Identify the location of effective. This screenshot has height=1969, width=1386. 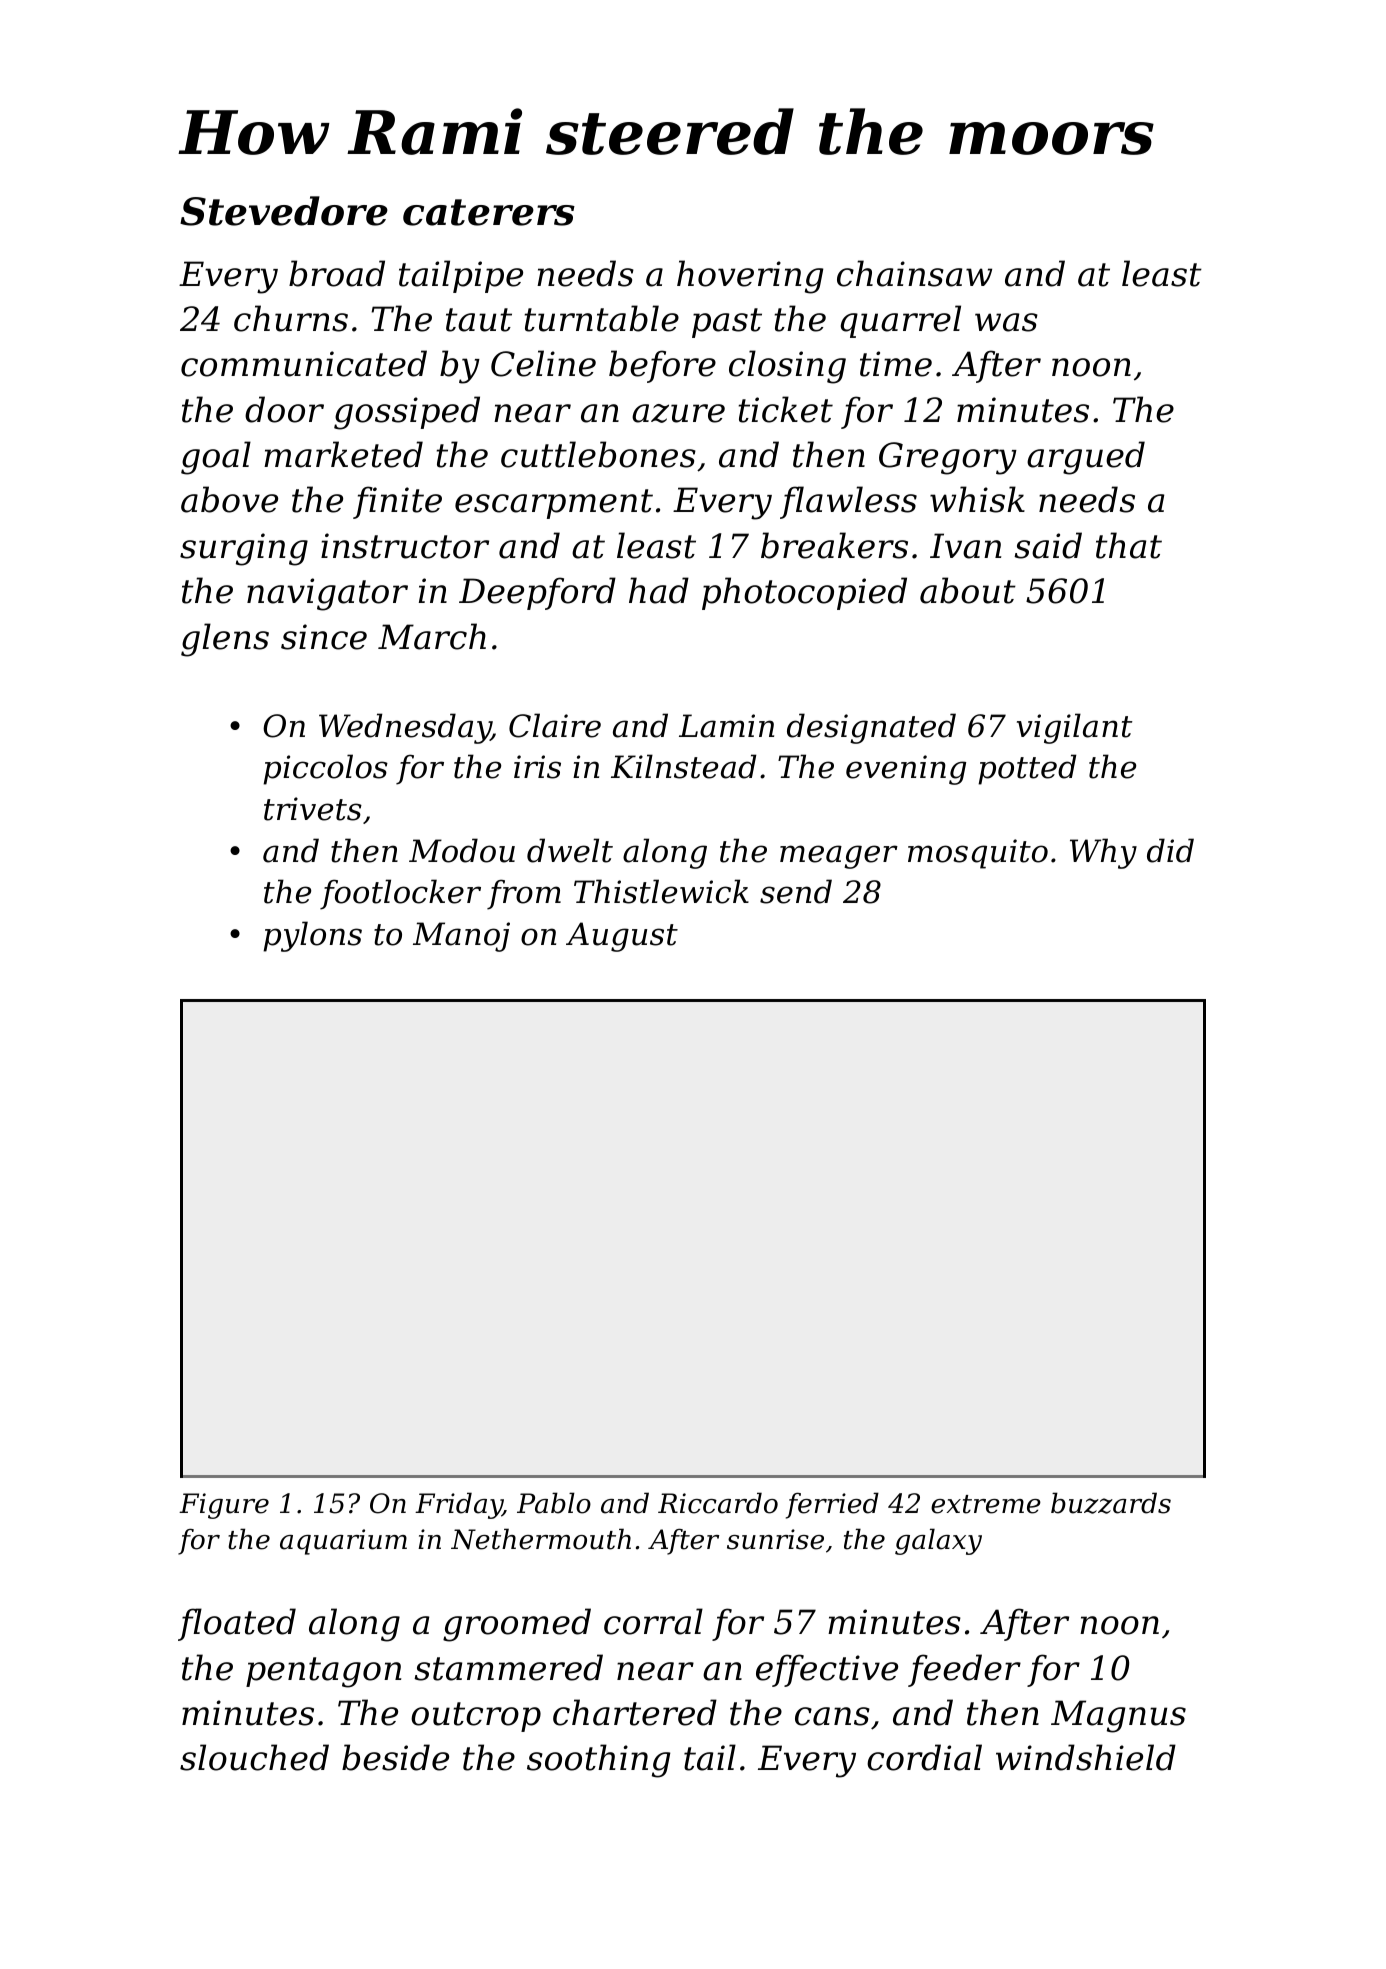
(827, 1670).
